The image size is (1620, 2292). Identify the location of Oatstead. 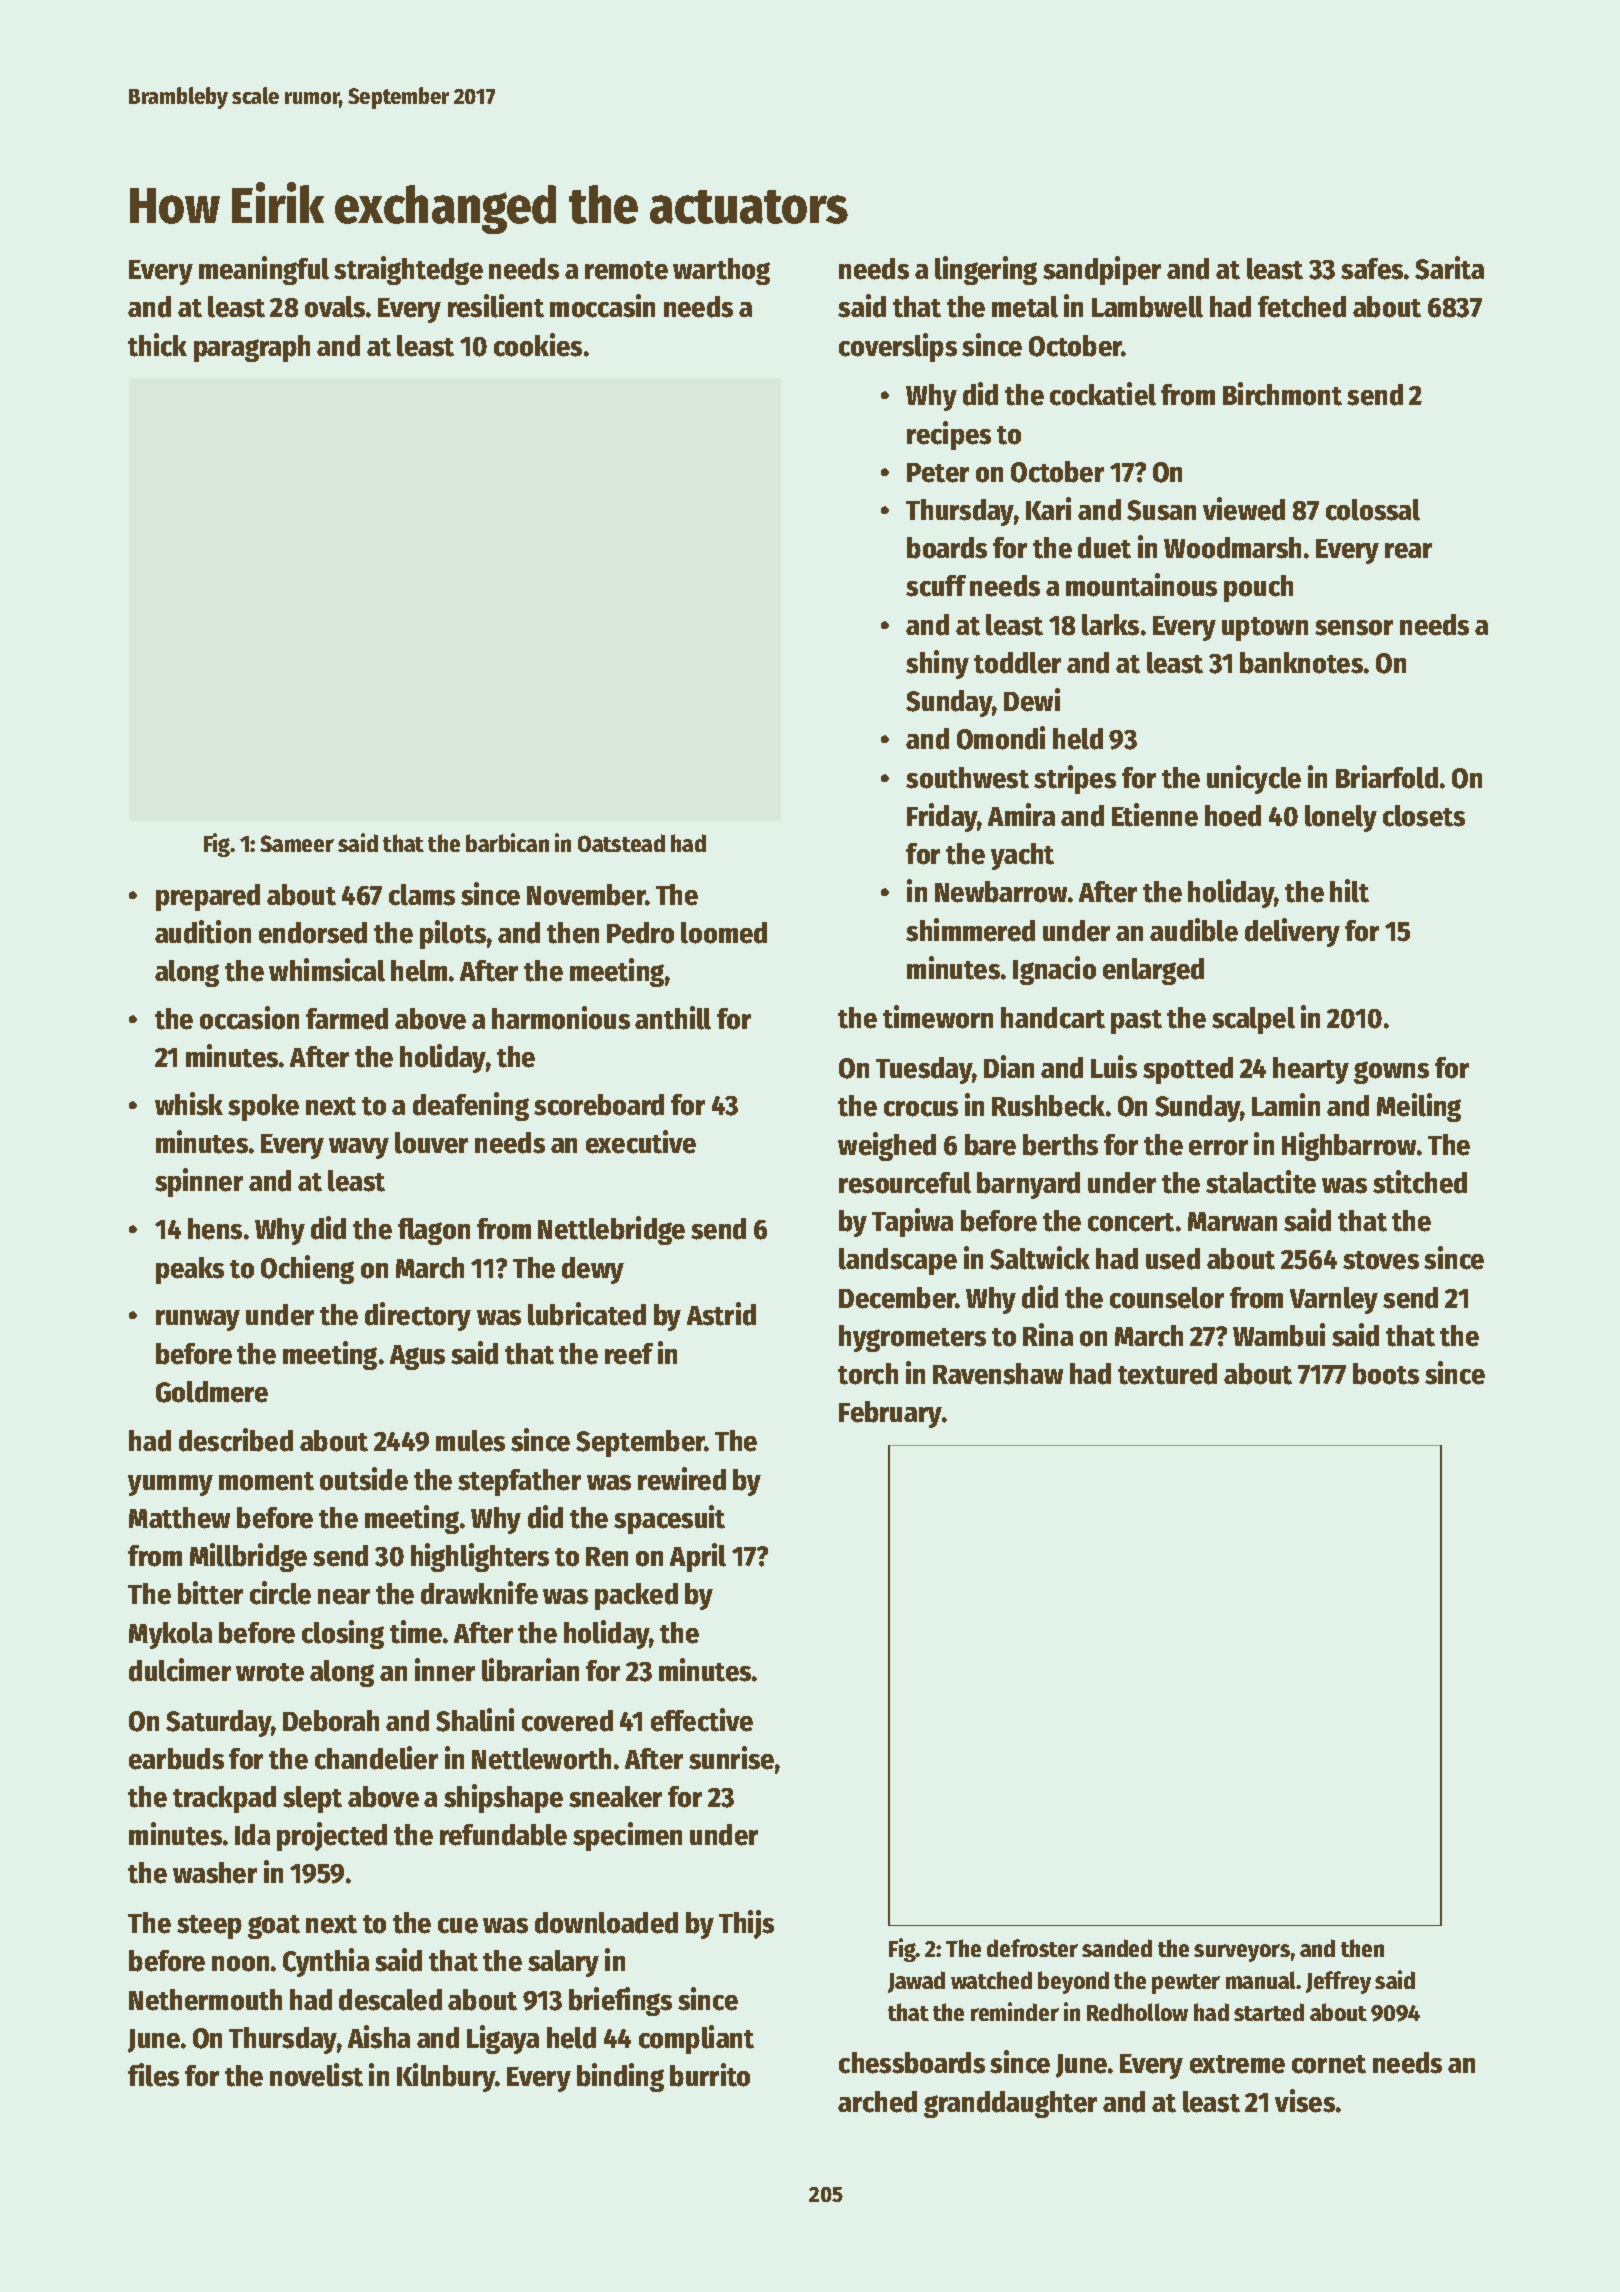
(621, 843).
